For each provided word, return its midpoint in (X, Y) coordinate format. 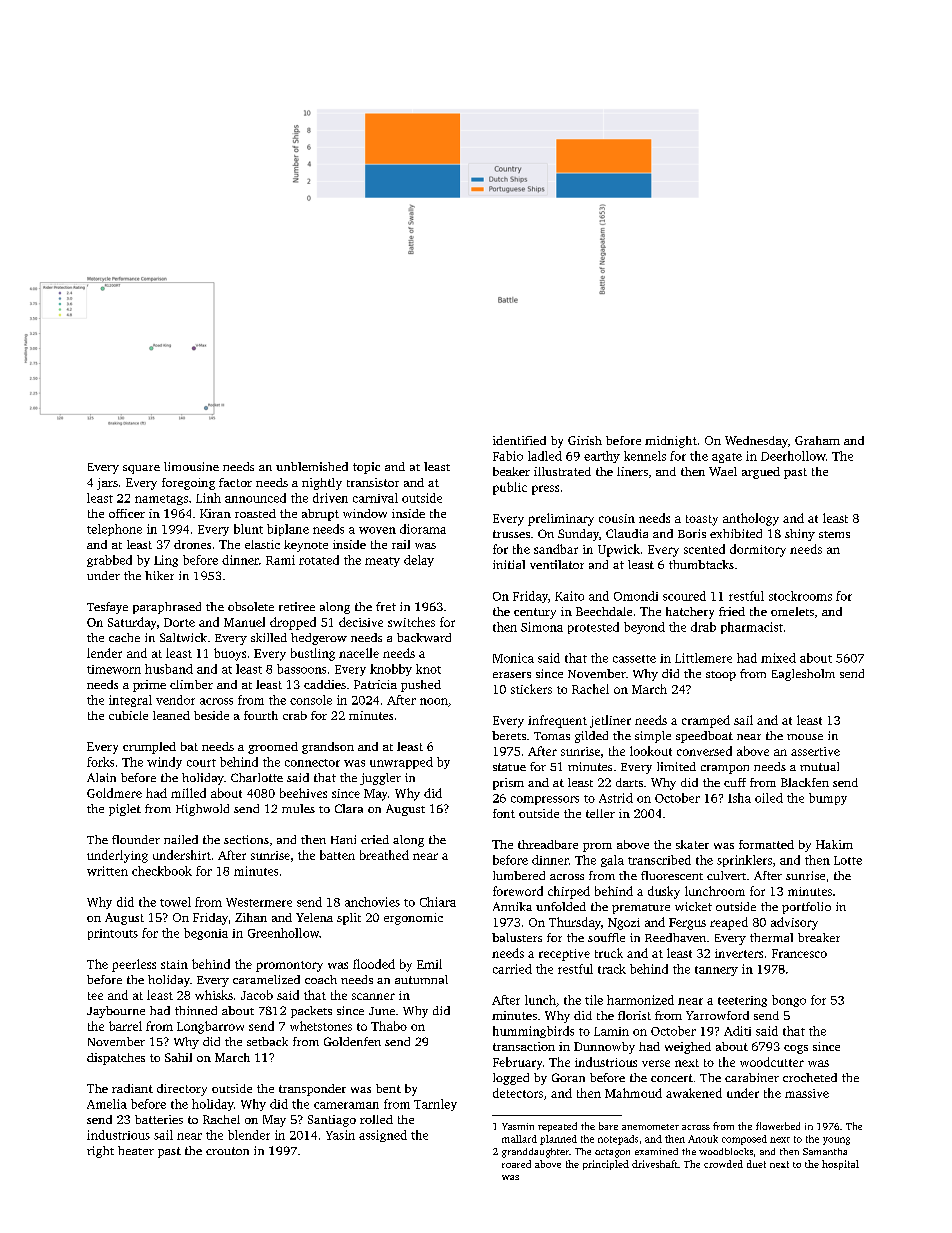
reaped (729, 923)
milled (188, 793)
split (349, 919)
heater (136, 1150)
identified (519, 440)
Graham (817, 440)
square (141, 469)
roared (516, 1164)
